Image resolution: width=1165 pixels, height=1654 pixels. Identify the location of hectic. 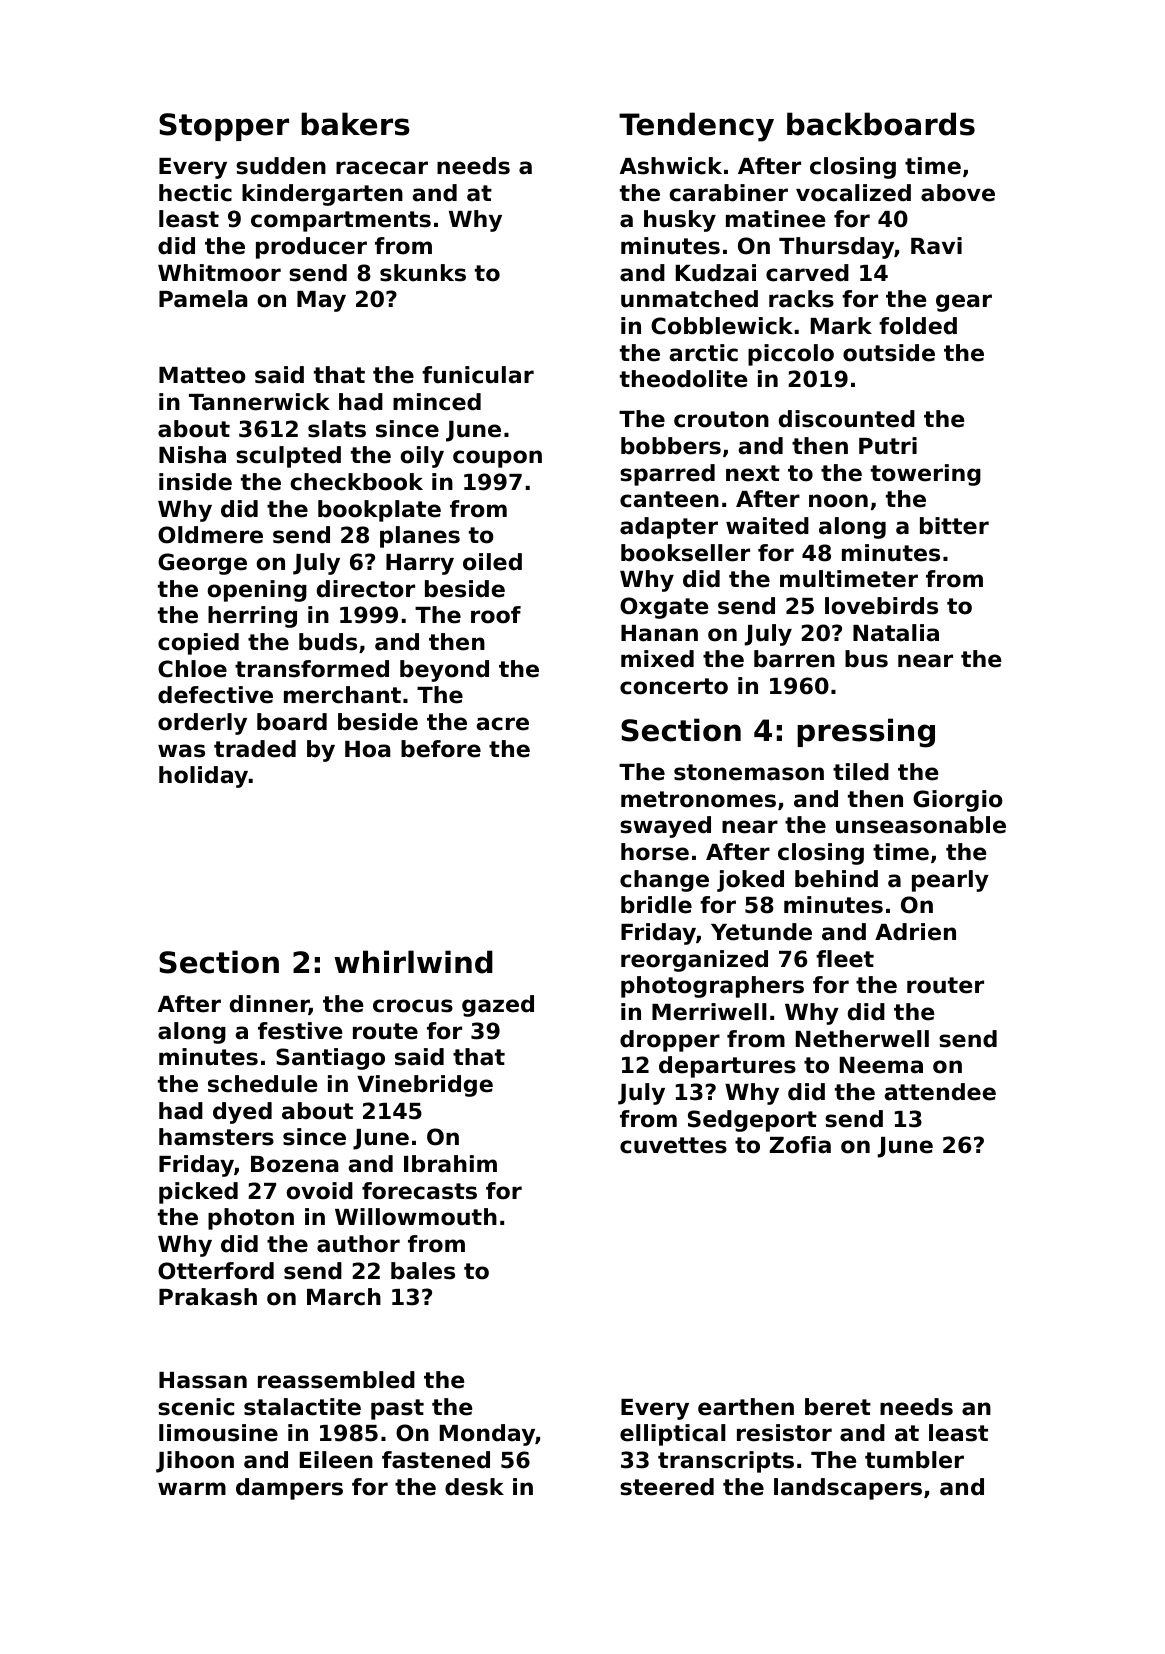
(195, 193).
